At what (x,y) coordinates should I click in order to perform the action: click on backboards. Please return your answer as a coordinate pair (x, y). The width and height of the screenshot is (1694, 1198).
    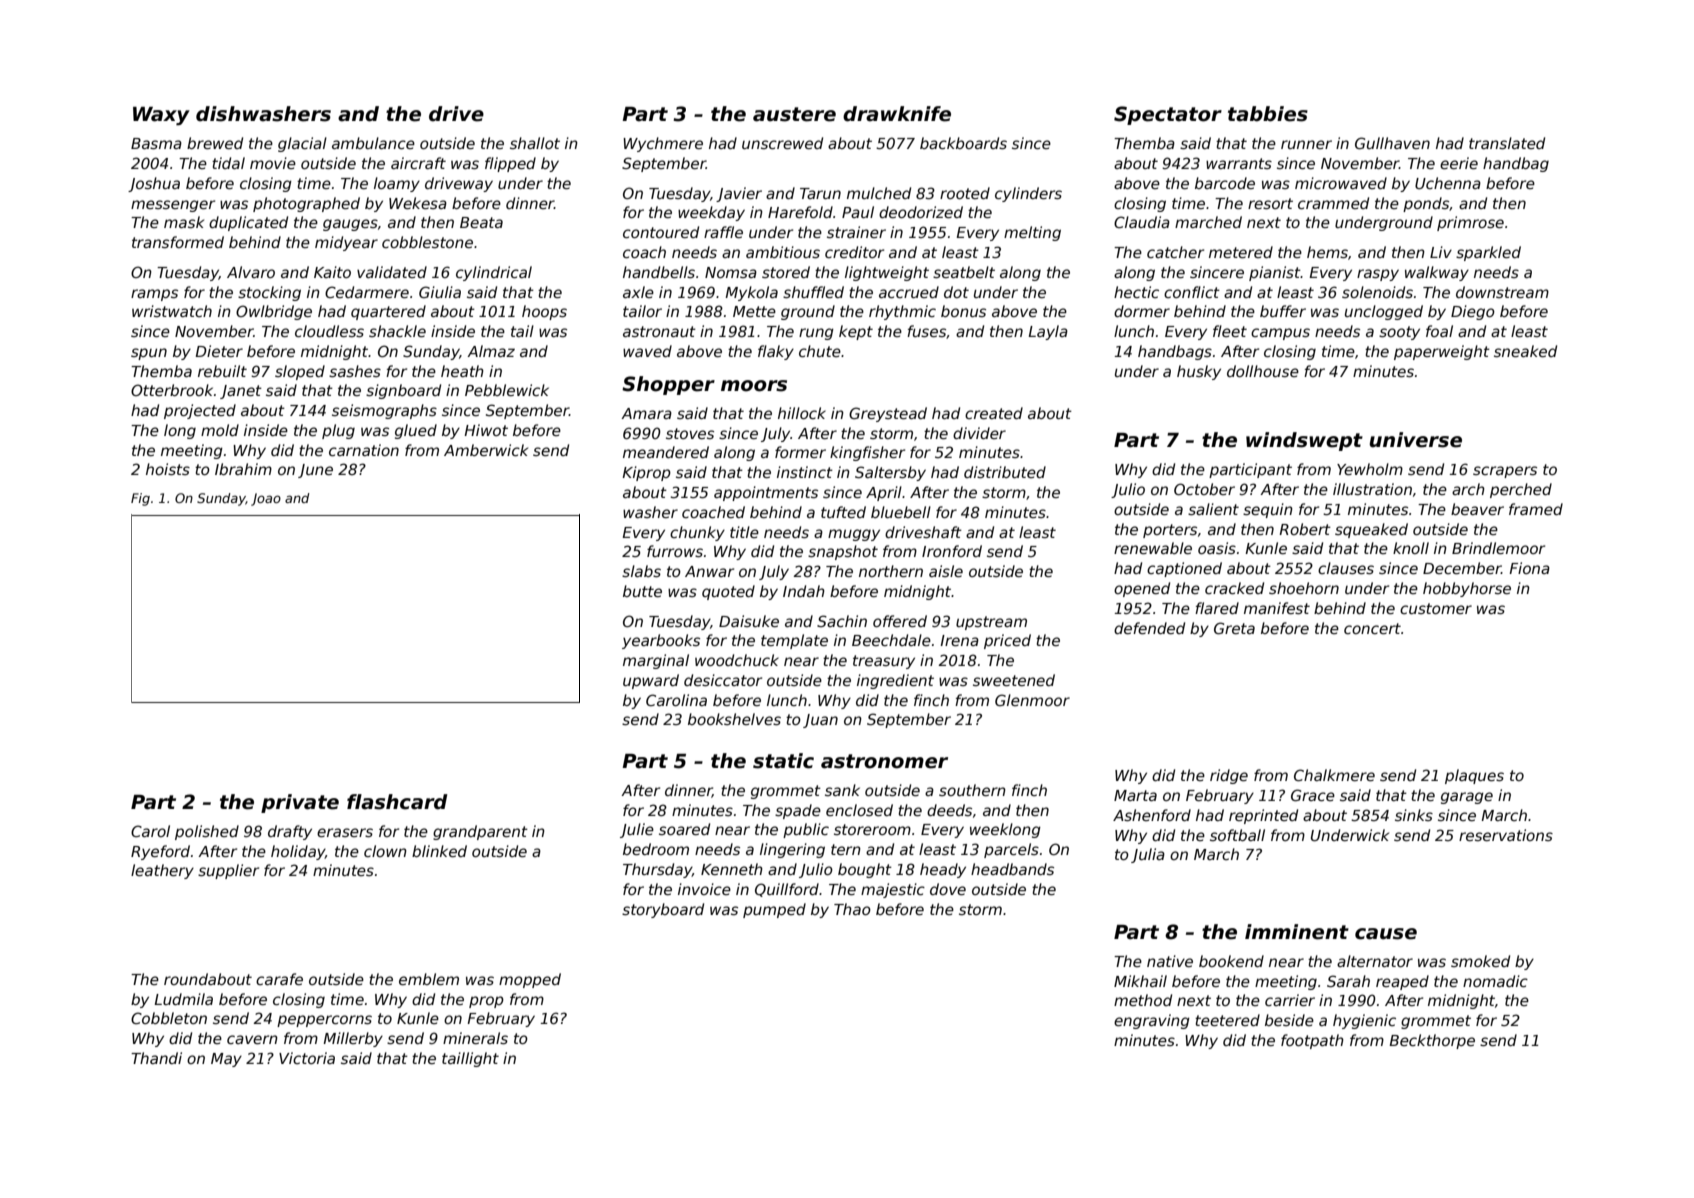
    Looking at the image, I should click on (963, 143).
